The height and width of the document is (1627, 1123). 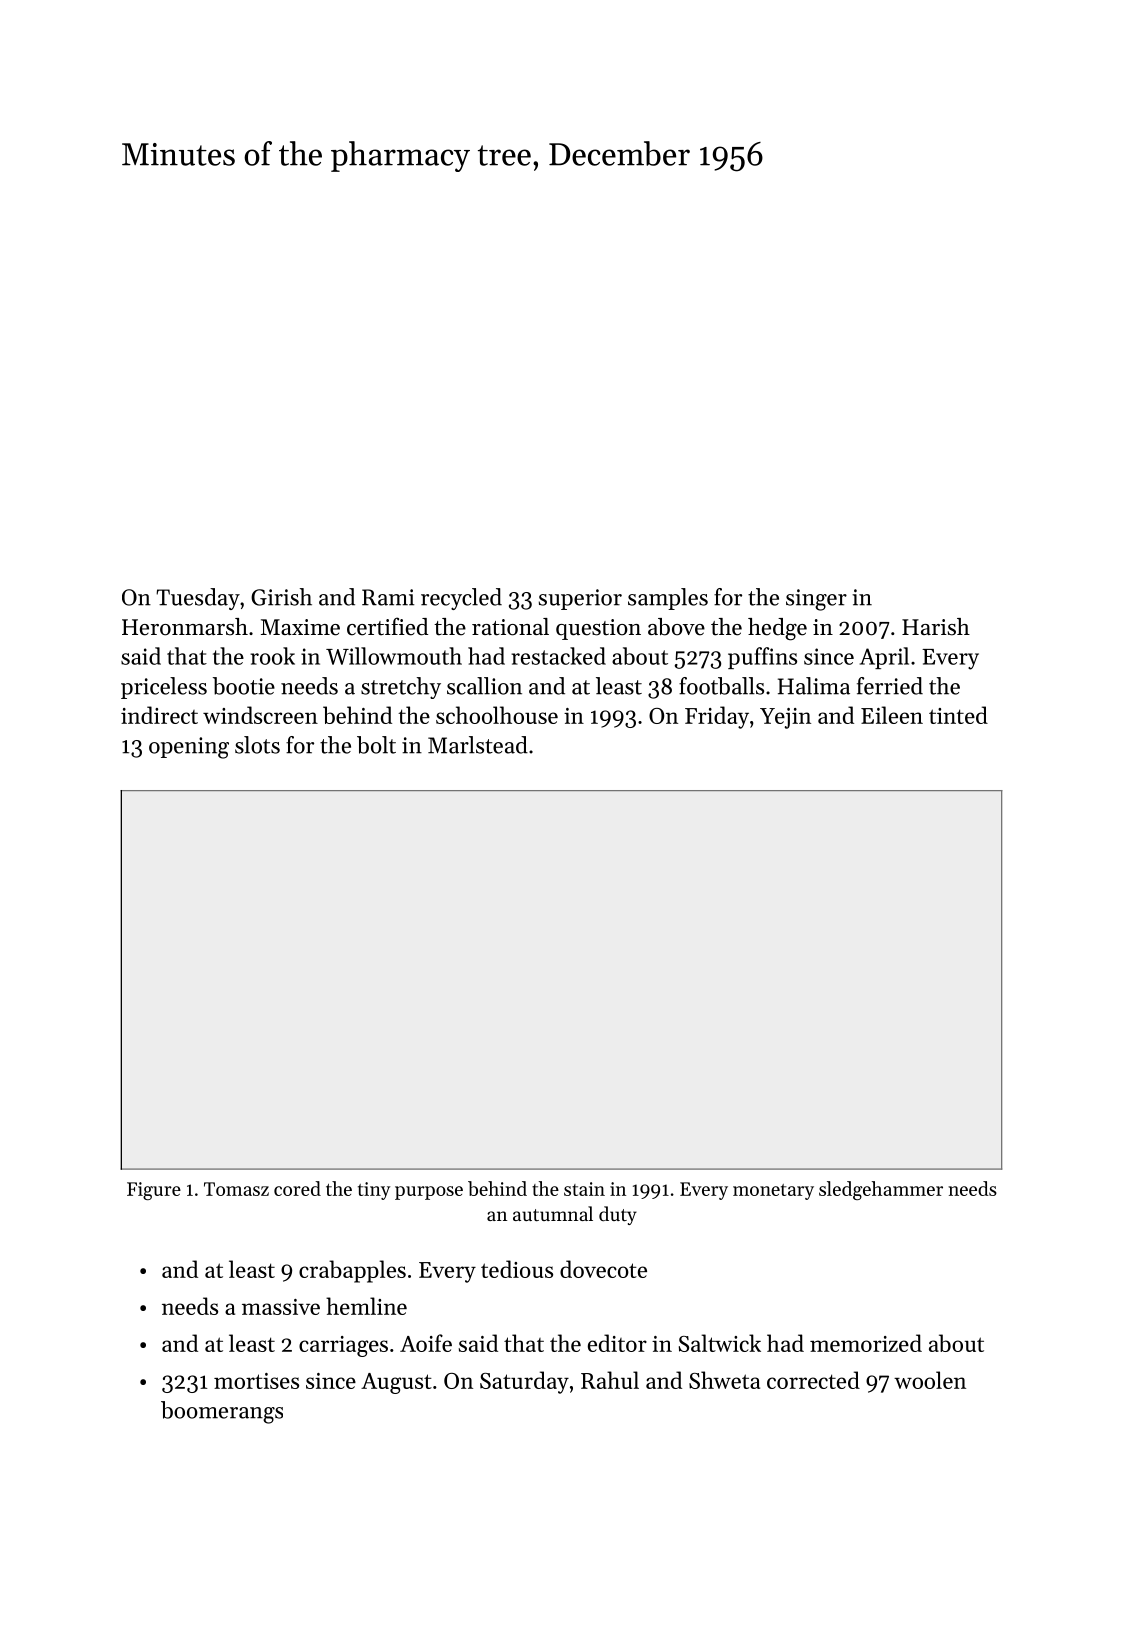 I want to click on footballs, so click(x=721, y=686).
